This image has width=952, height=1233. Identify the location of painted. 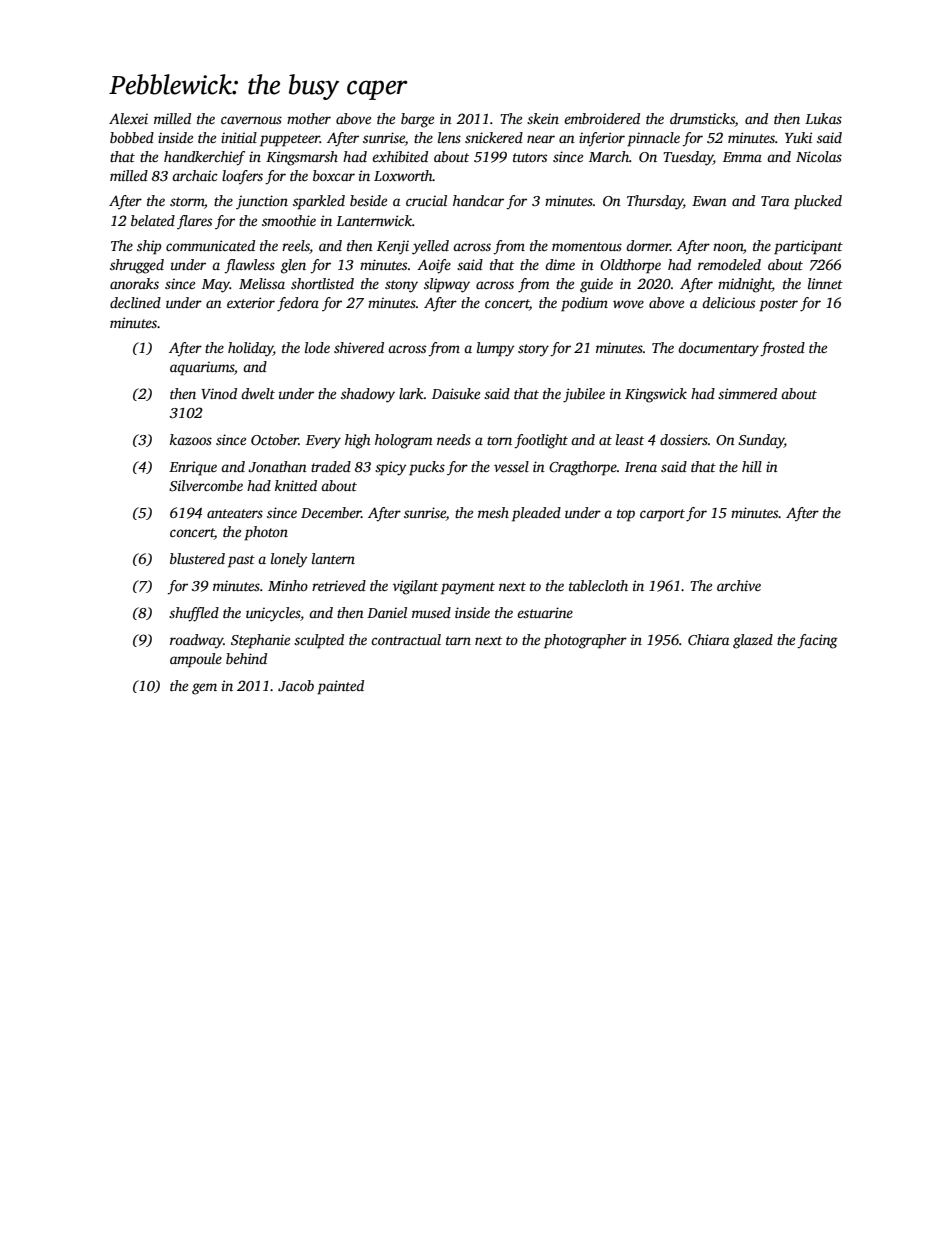
(340, 687).
